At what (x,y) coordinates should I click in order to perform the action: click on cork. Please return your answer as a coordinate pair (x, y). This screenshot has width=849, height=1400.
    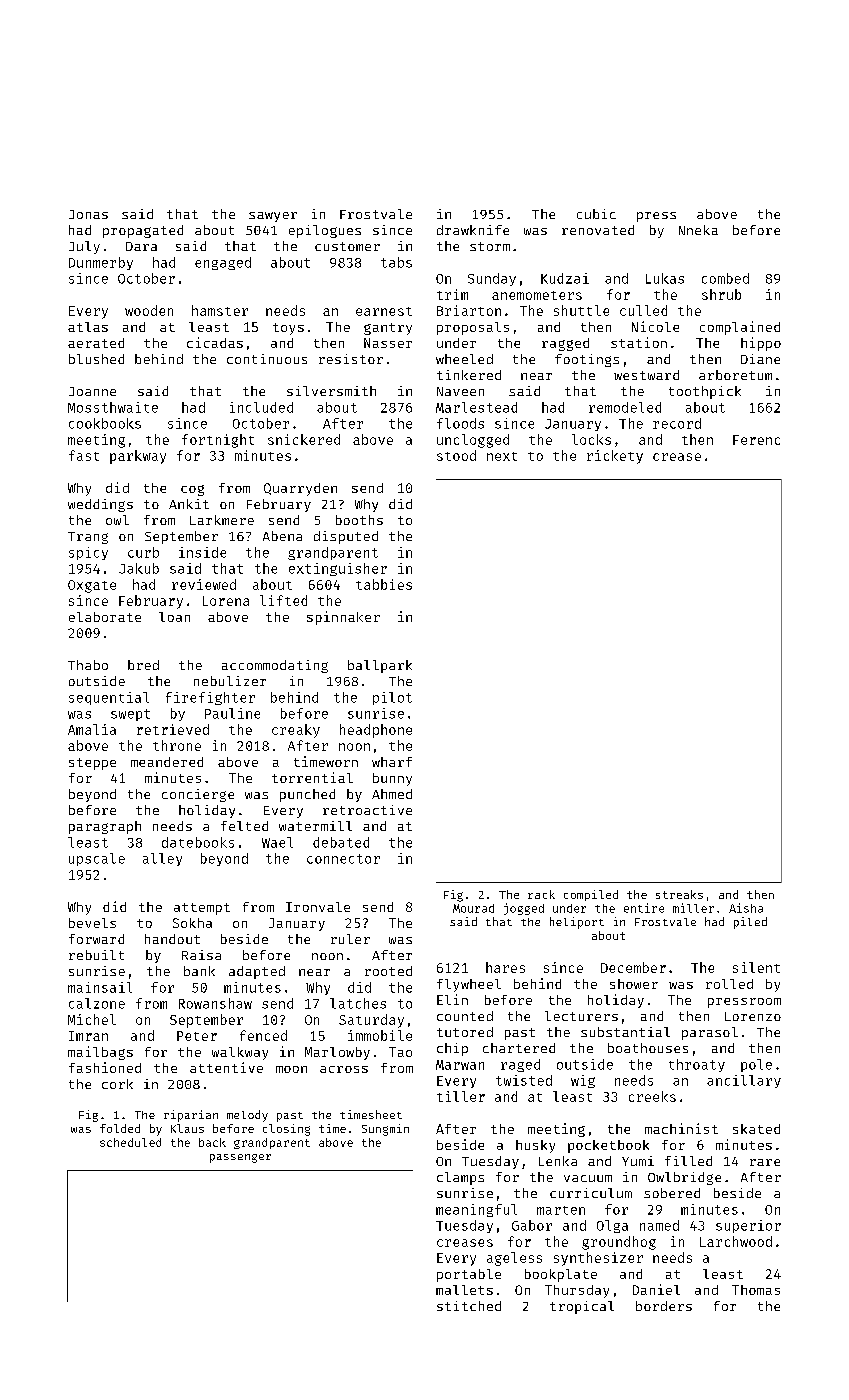
    Looking at the image, I should click on (117, 1084).
